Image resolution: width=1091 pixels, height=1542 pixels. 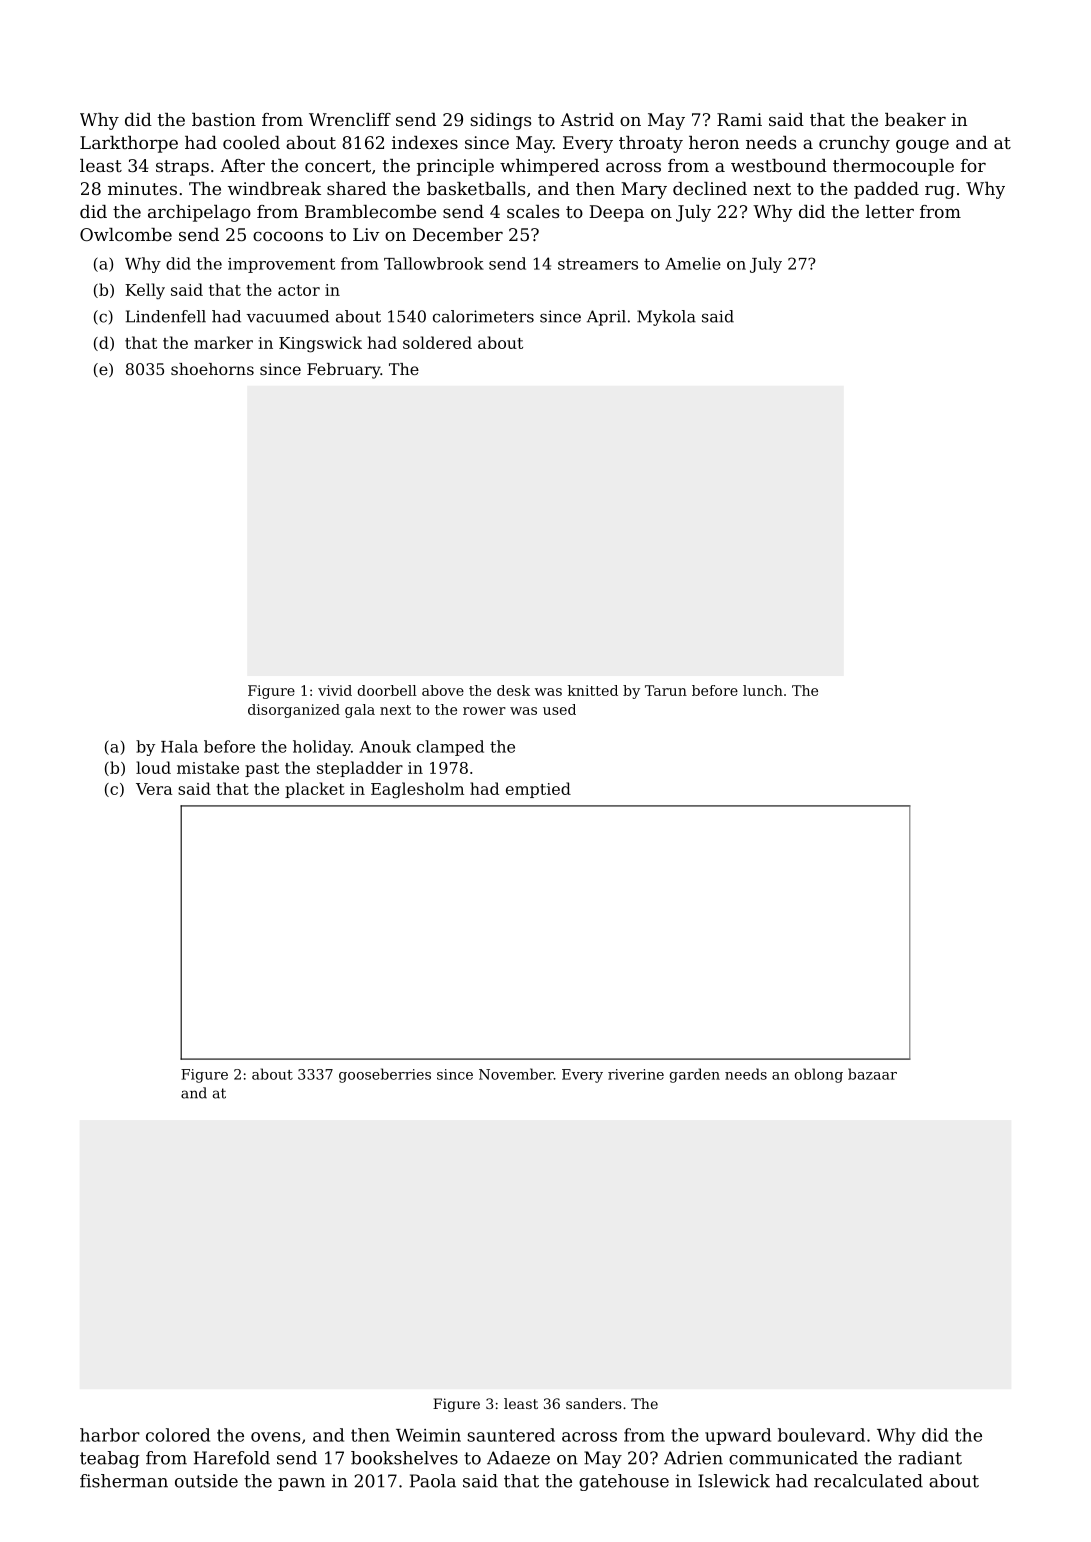 I want to click on ovens, so click(x=275, y=1437).
